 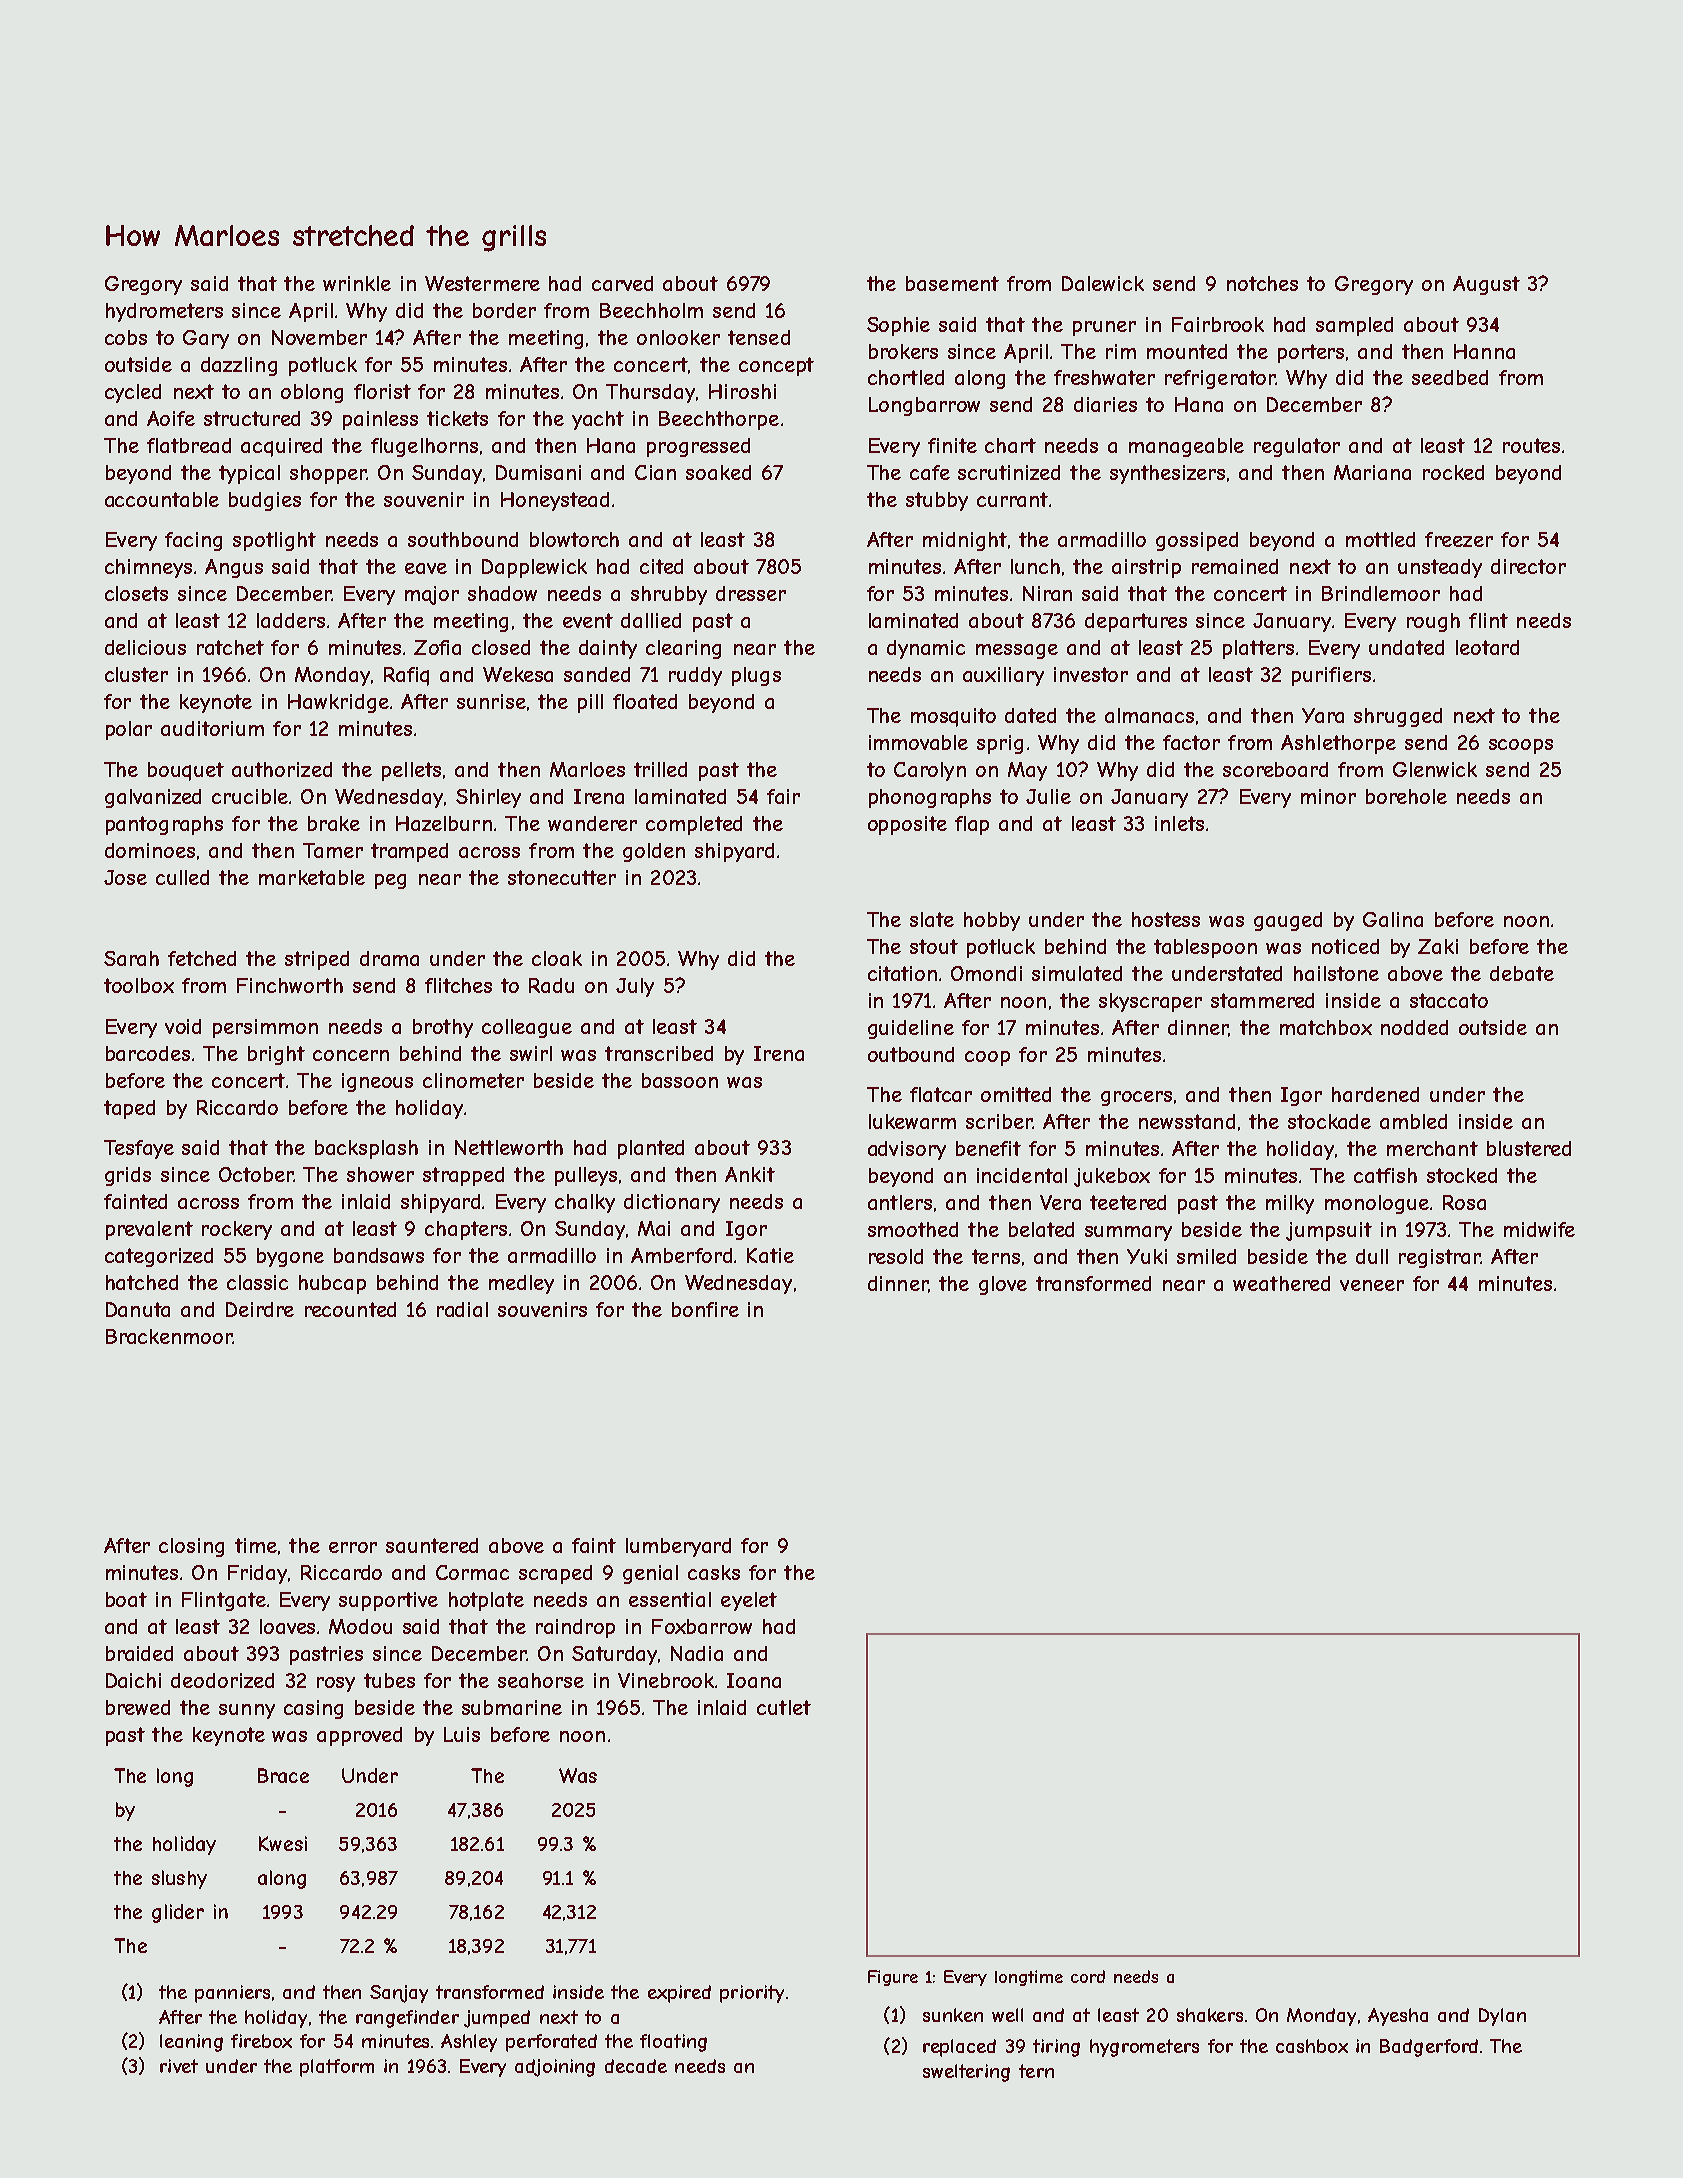 I want to click on factor, so click(x=1191, y=742).
